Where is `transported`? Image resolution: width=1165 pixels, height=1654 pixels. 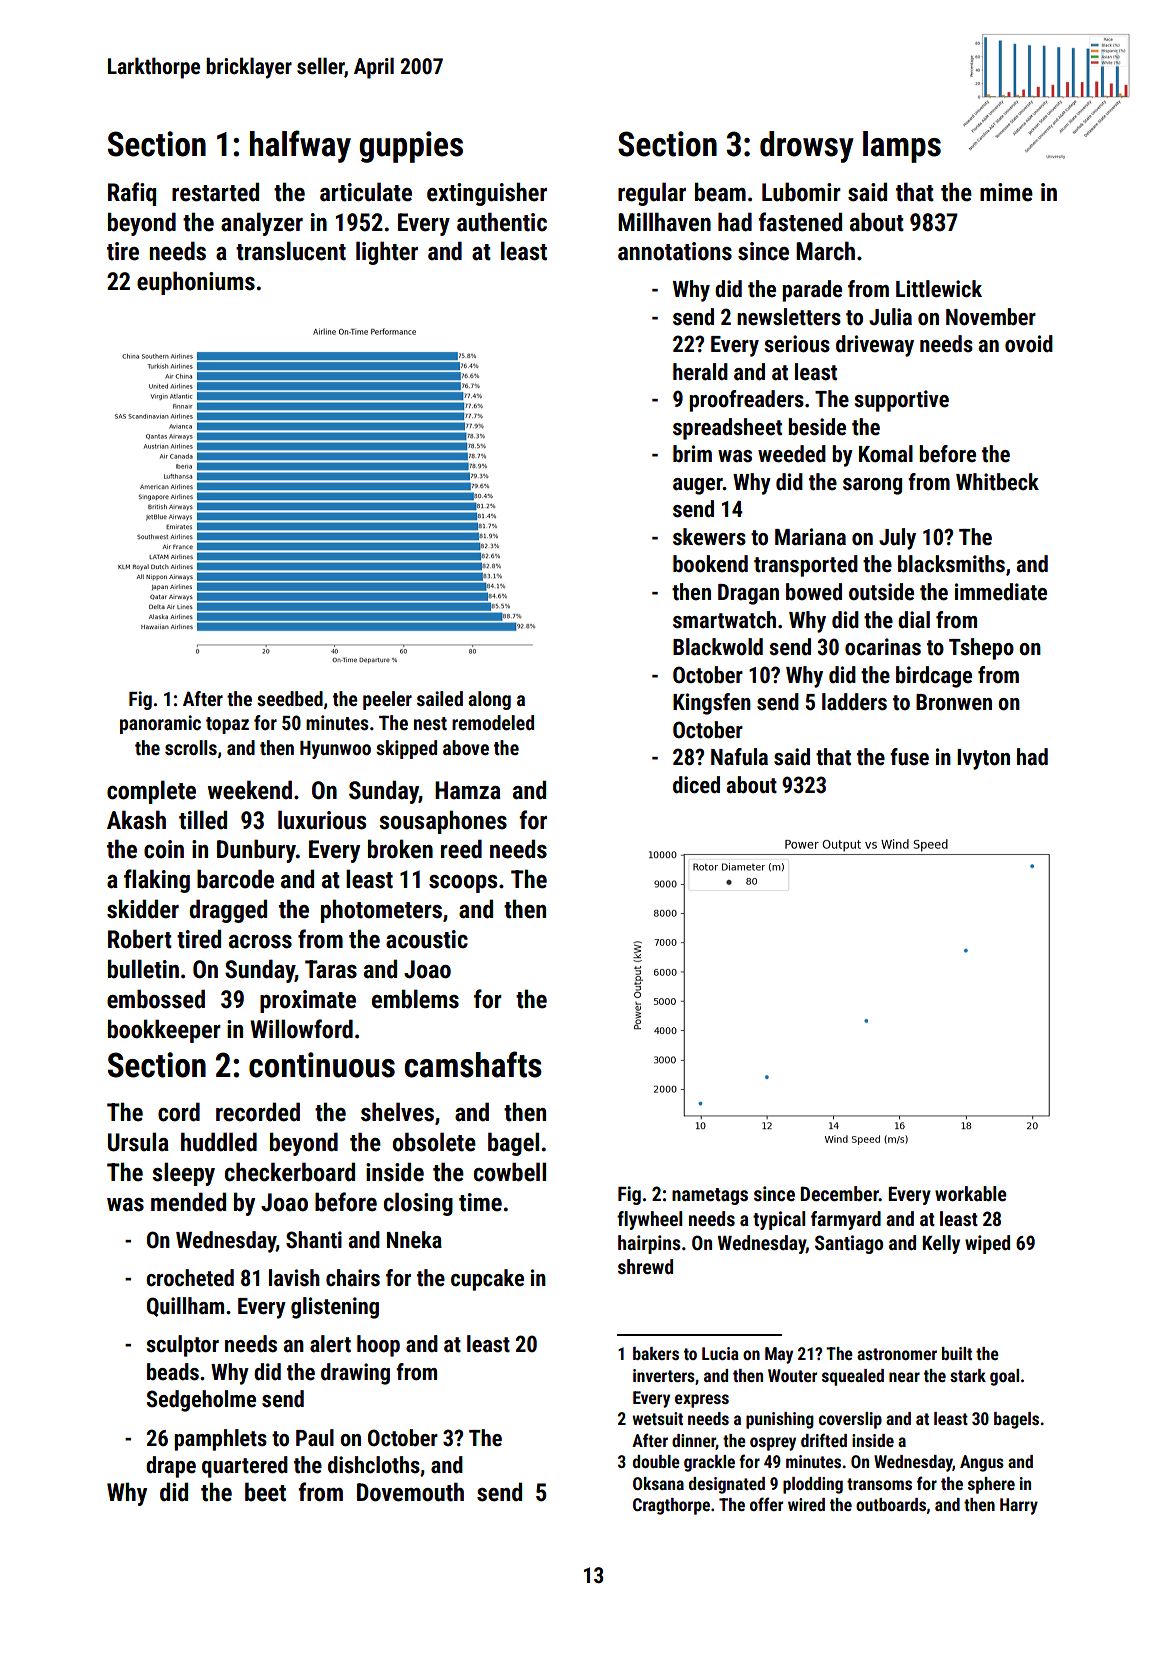 transported is located at coordinates (806, 566).
